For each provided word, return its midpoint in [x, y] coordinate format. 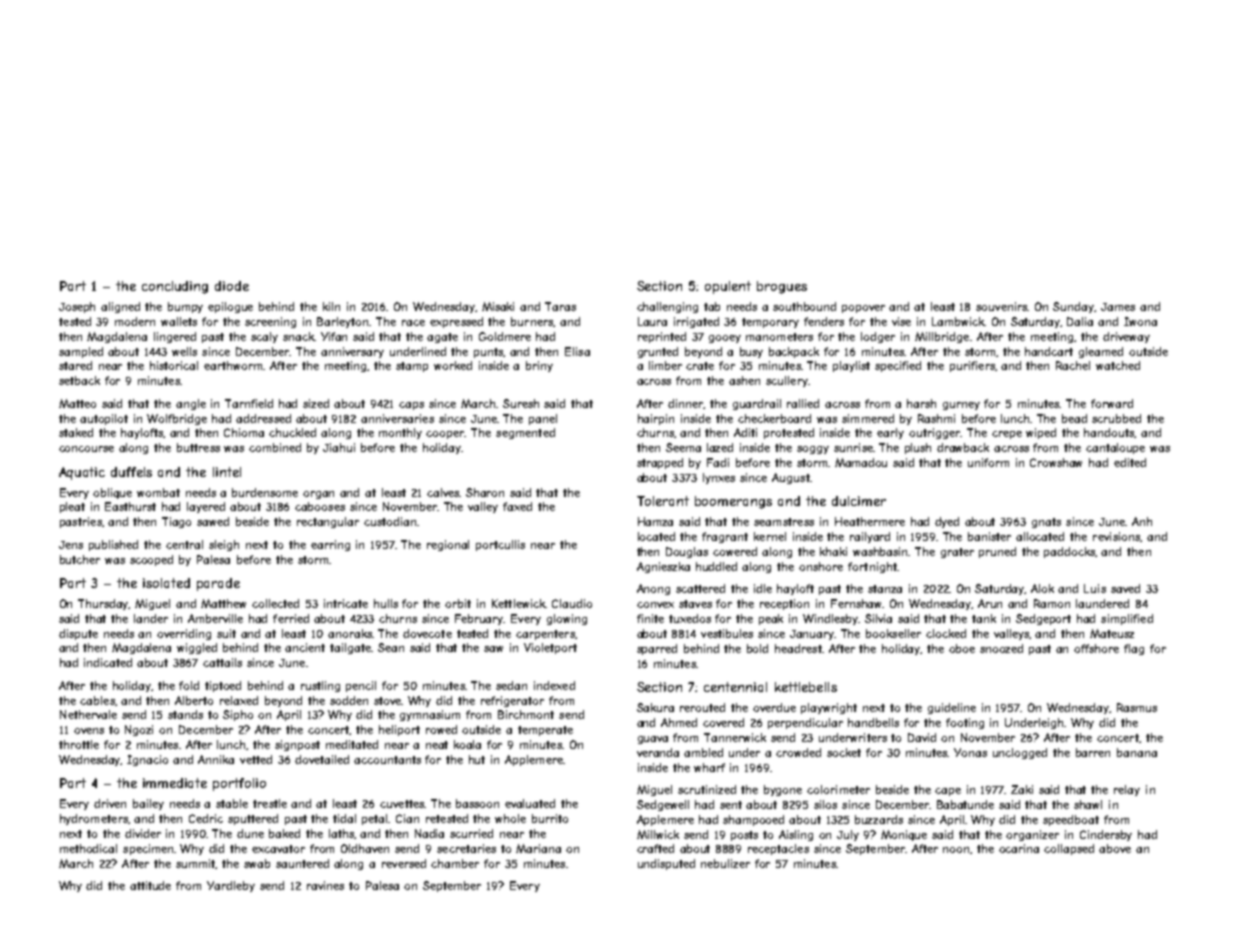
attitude [150, 885]
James [1118, 307]
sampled [81, 352]
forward [1112, 403]
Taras [560, 306]
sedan [511, 685]
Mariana [538, 848]
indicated [108, 662]
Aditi [745, 432]
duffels [131, 472]
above [1115, 848]
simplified [1127, 619]
